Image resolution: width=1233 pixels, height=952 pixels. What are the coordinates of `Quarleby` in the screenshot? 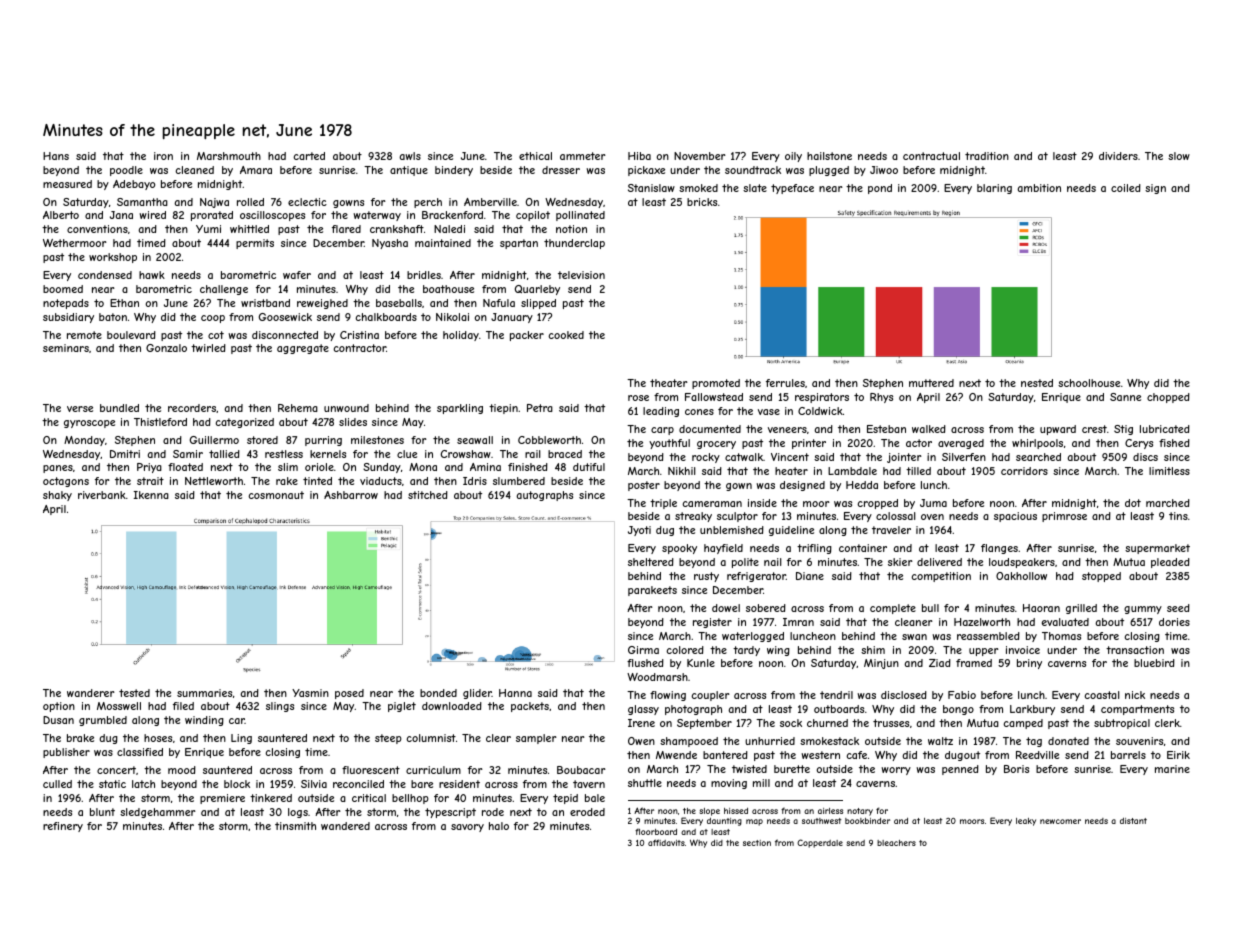 It's located at (537, 290).
